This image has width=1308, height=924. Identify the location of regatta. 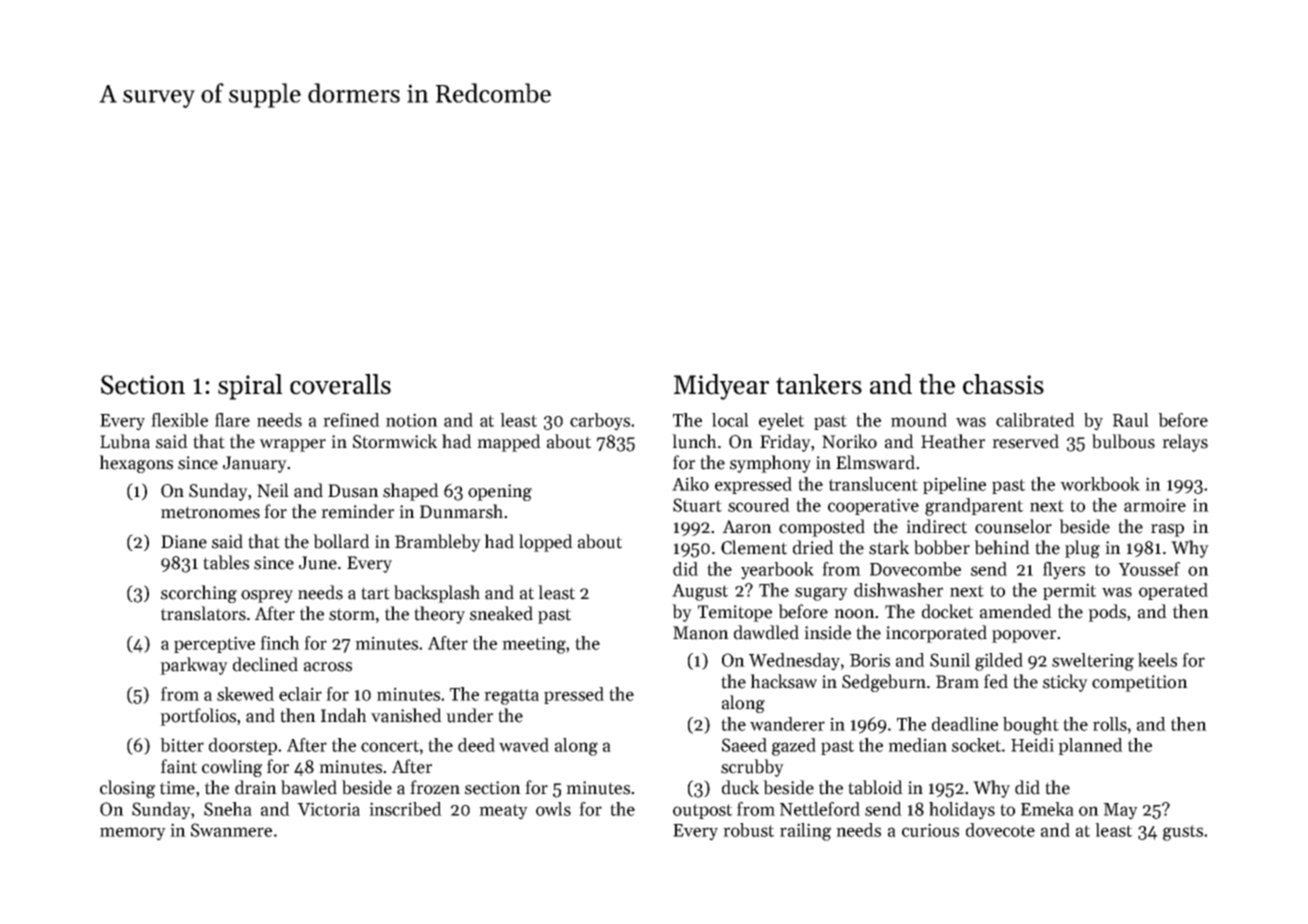
(511, 697).
